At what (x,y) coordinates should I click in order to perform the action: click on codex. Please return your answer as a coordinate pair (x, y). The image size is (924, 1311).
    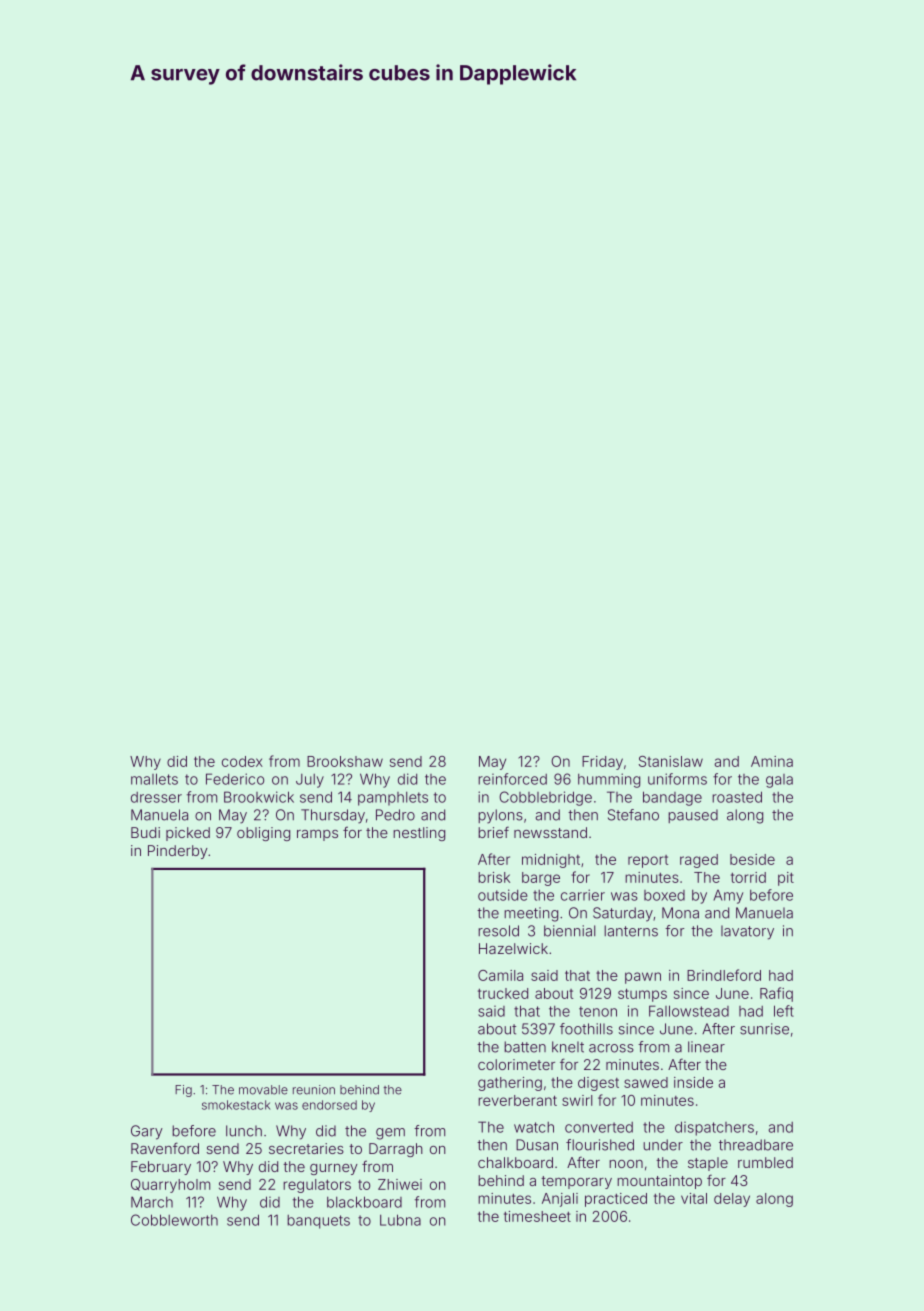
    Looking at the image, I should click on (242, 761).
